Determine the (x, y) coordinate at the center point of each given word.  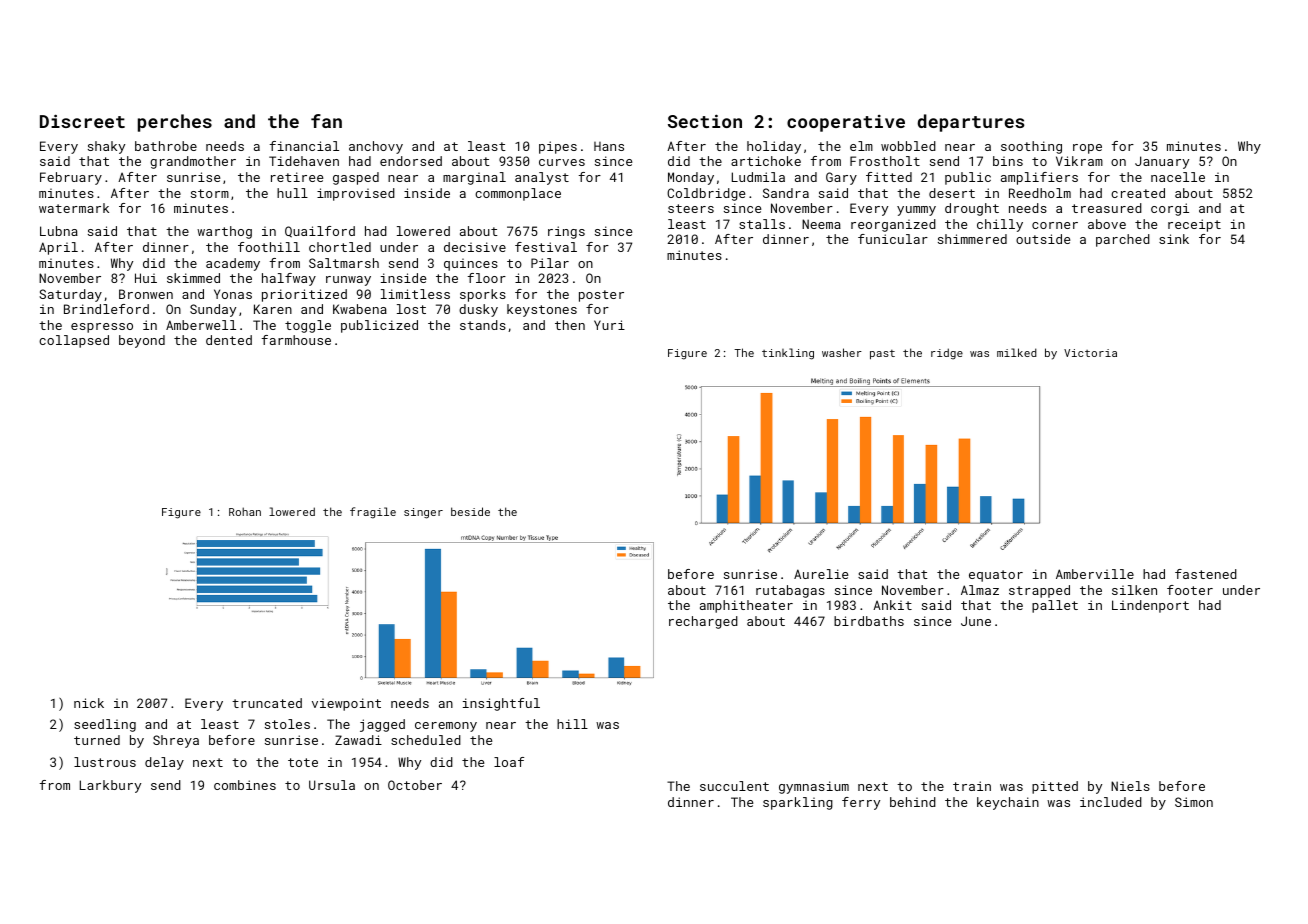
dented (229, 340)
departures (971, 123)
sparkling (798, 803)
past (882, 355)
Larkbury (110, 786)
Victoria (1090, 353)
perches (175, 123)
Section (705, 121)
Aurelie (821, 574)
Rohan (245, 511)
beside (470, 511)
